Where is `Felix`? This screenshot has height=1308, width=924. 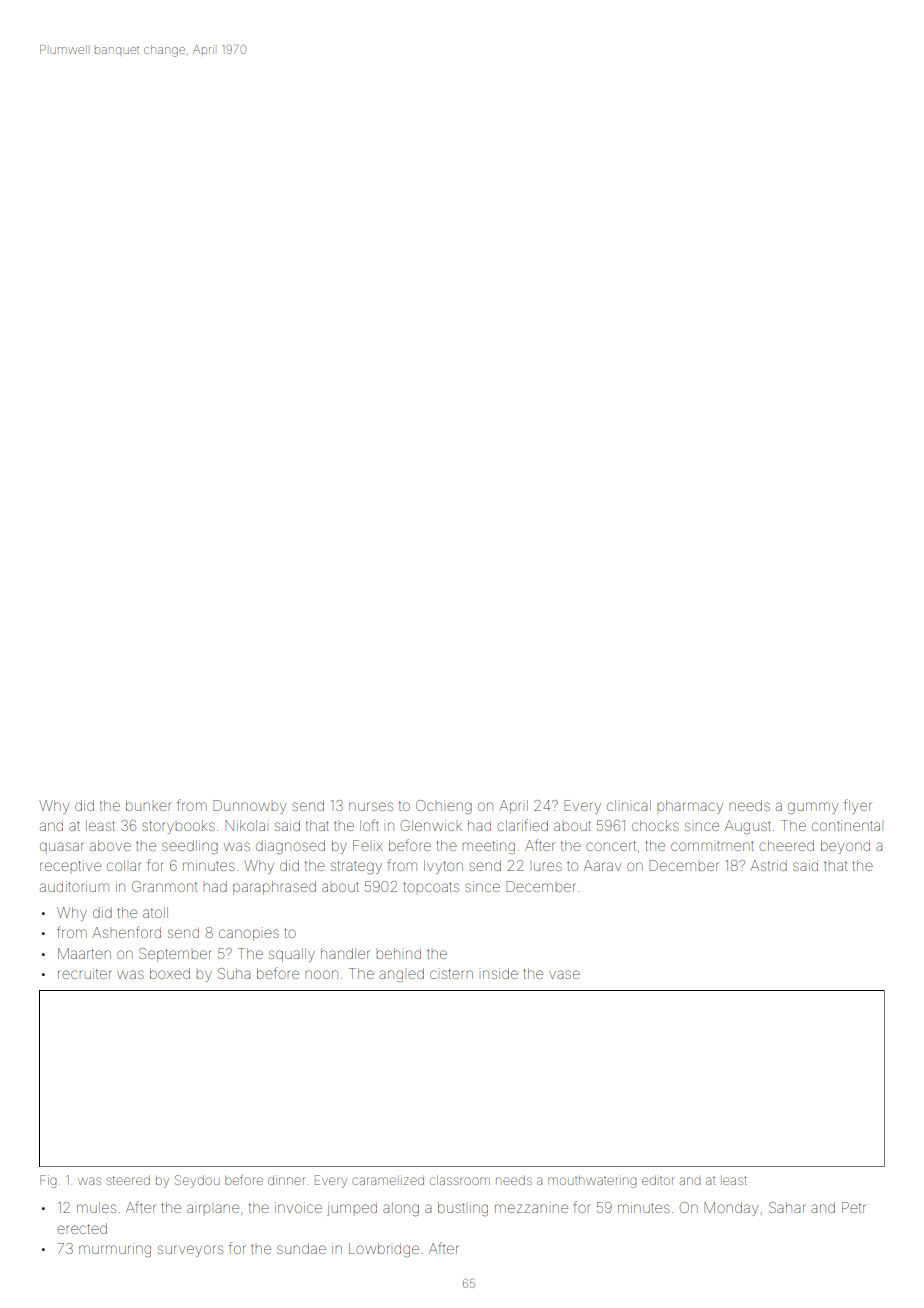
Felix is located at coordinates (368, 845).
